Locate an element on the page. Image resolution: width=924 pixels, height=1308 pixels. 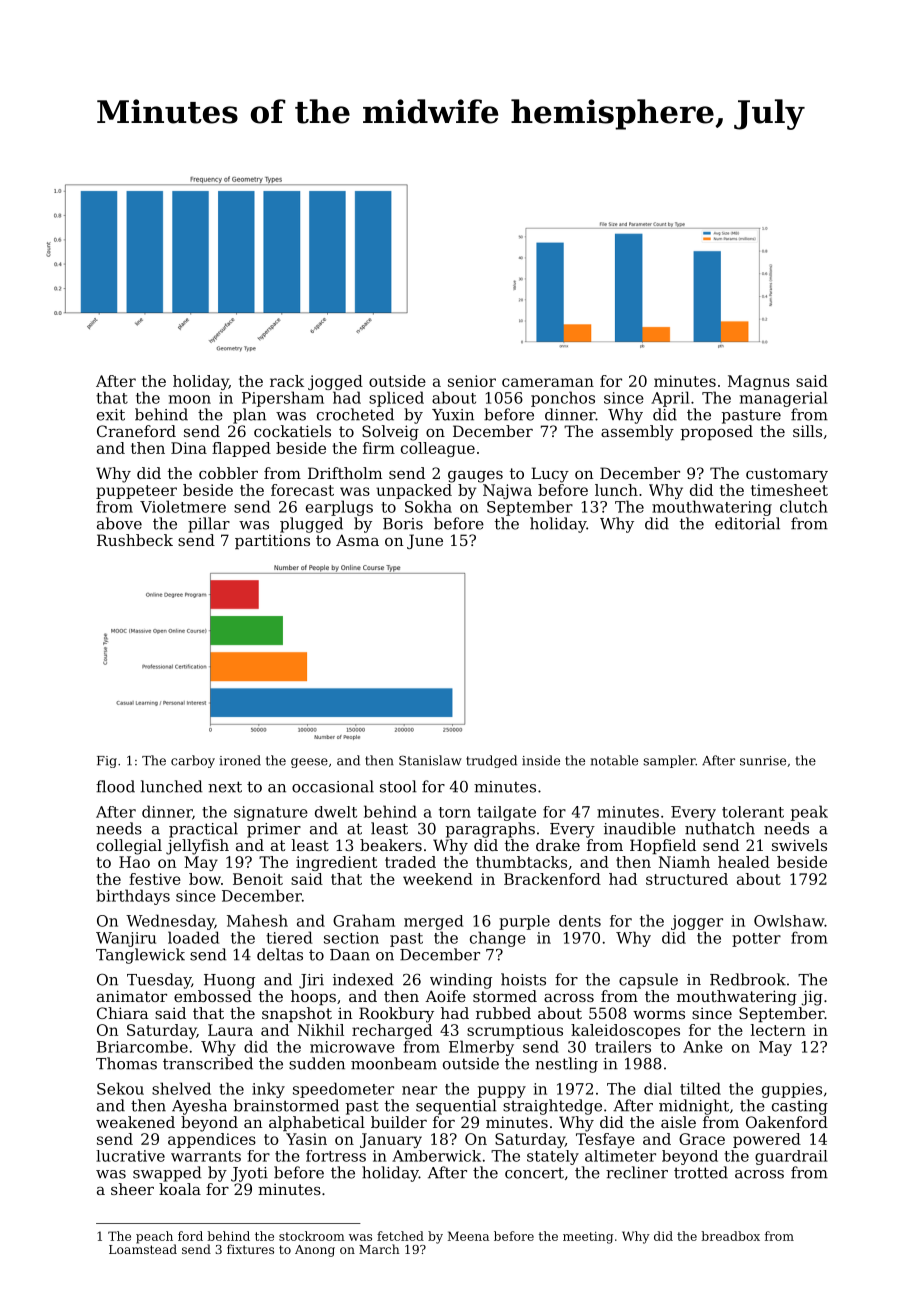
exit is located at coordinates (111, 415).
